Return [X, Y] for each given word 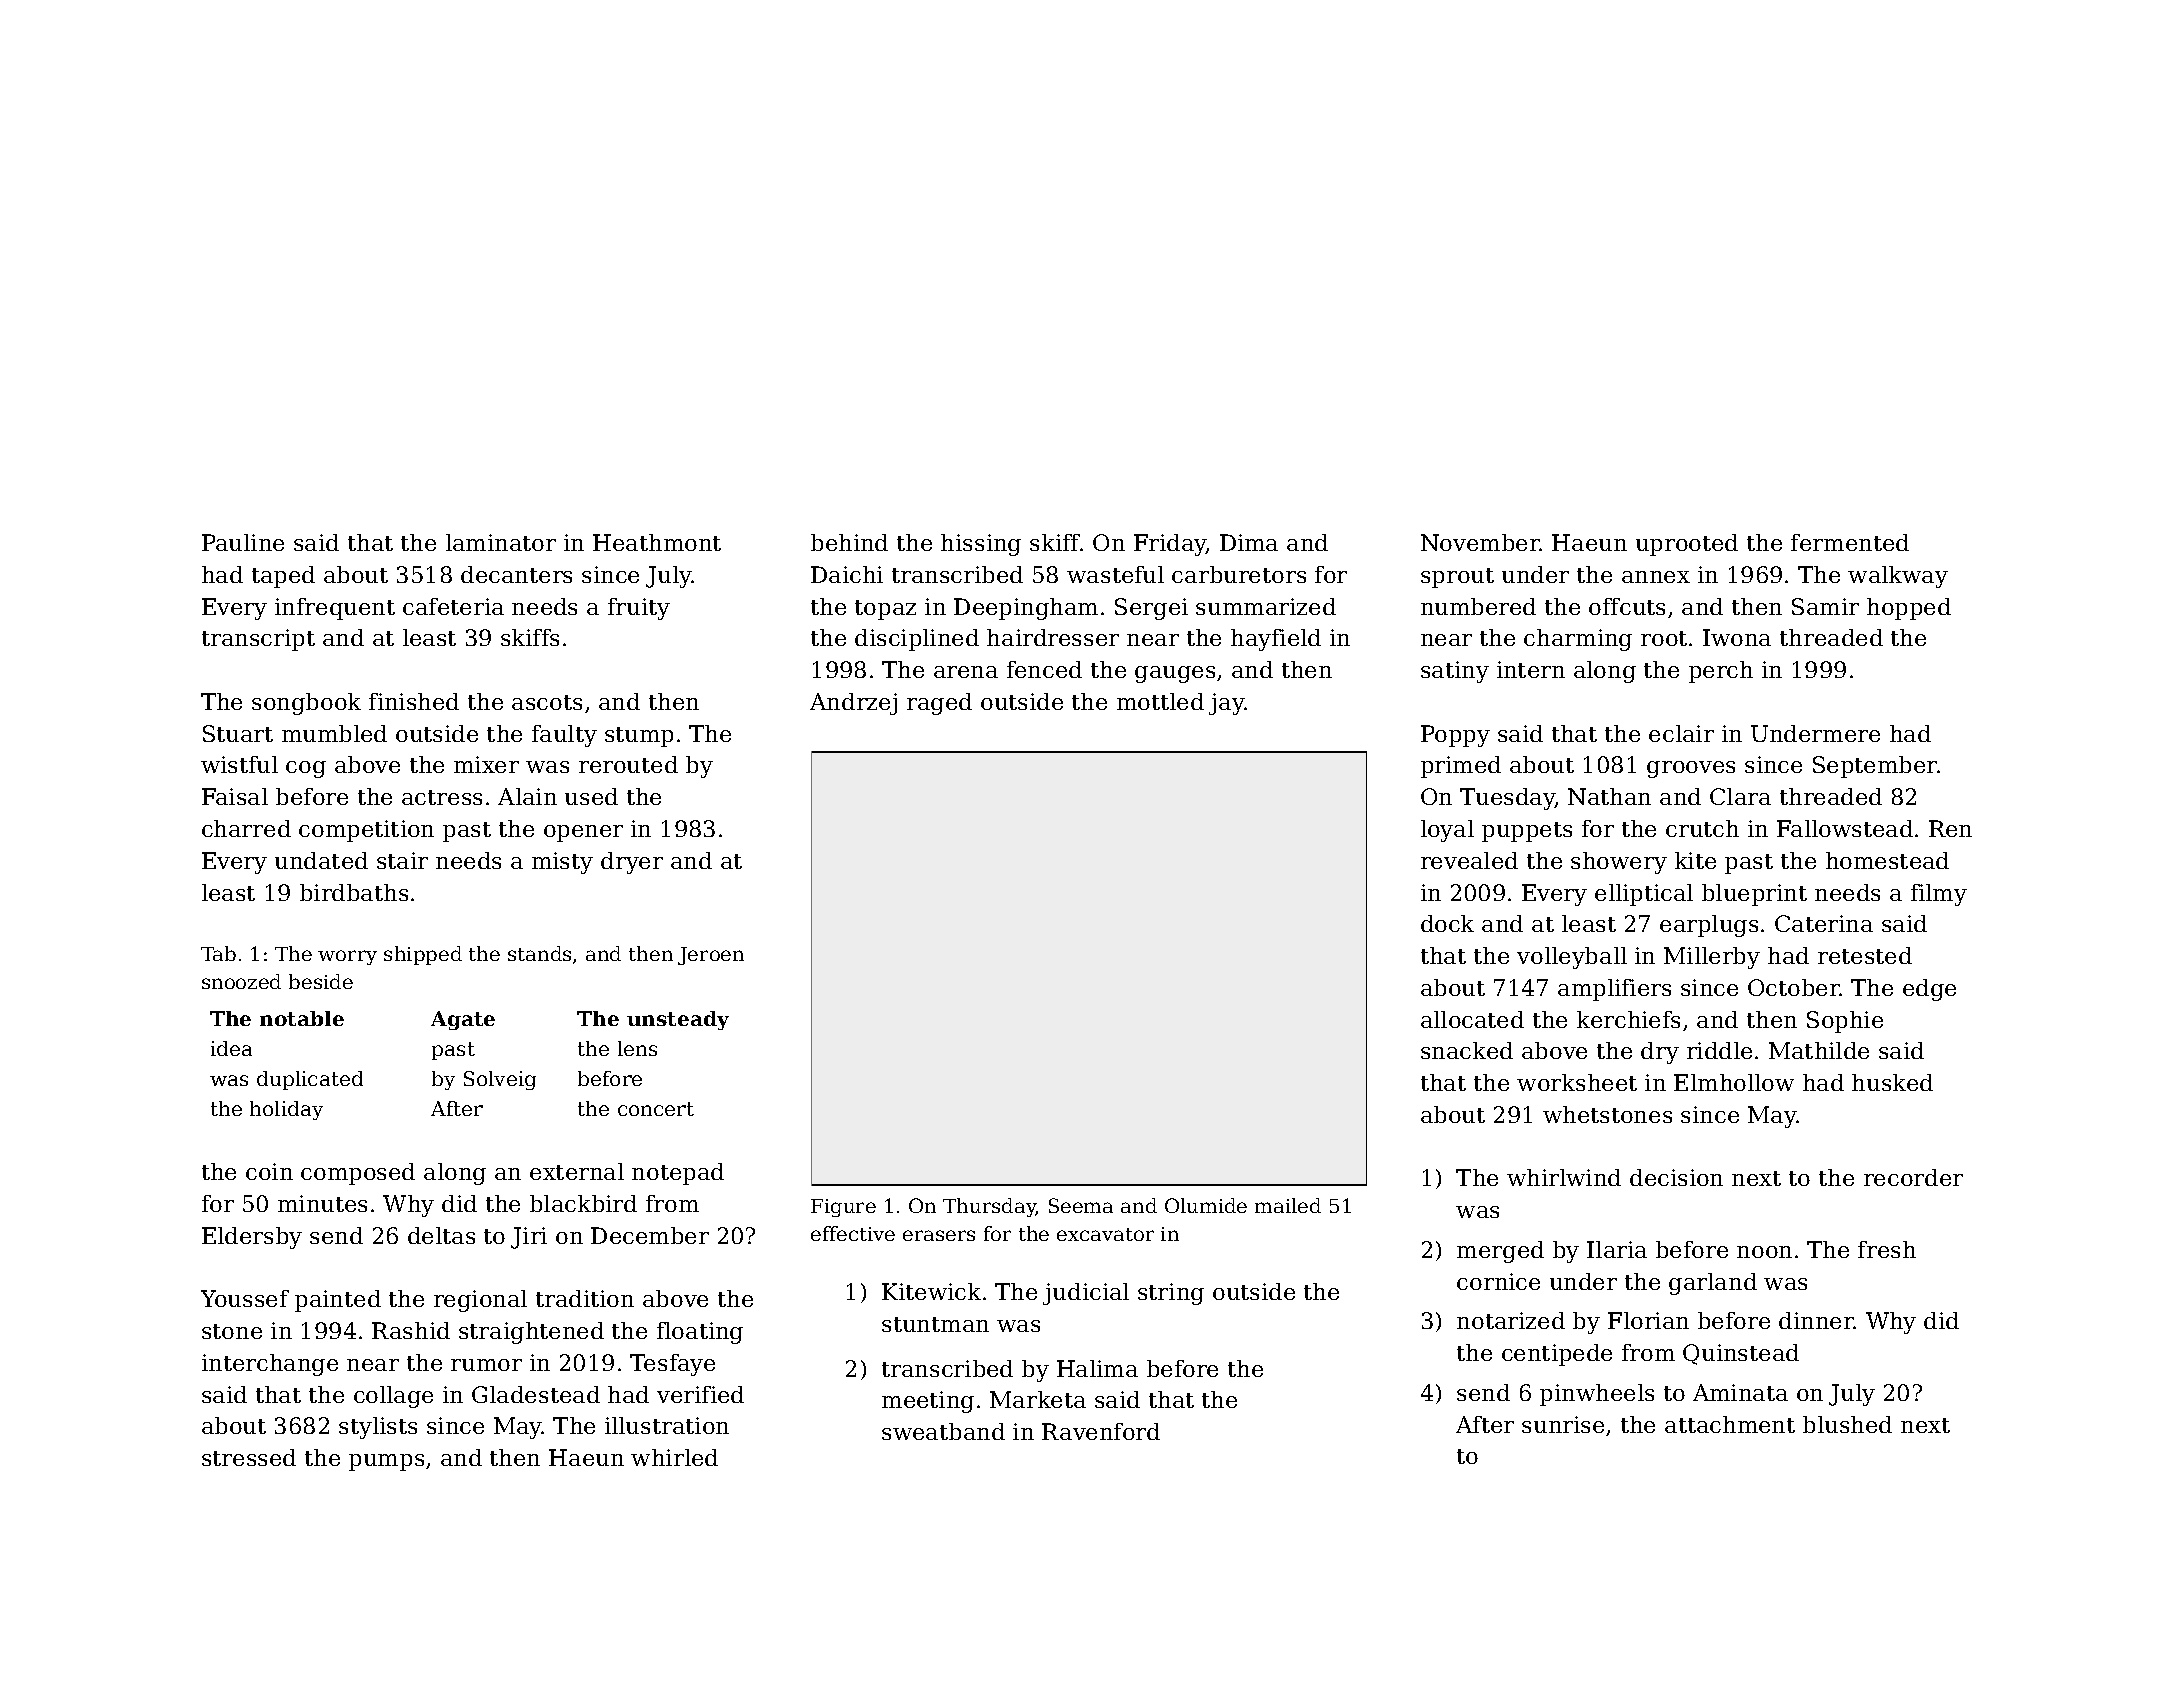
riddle [1719, 1050]
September [1875, 767]
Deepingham [1026, 609]
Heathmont [657, 542]
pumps [386, 1462]
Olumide [1206, 1205]
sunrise [1563, 1424]
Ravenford [1101, 1431]
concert [656, 1109]
